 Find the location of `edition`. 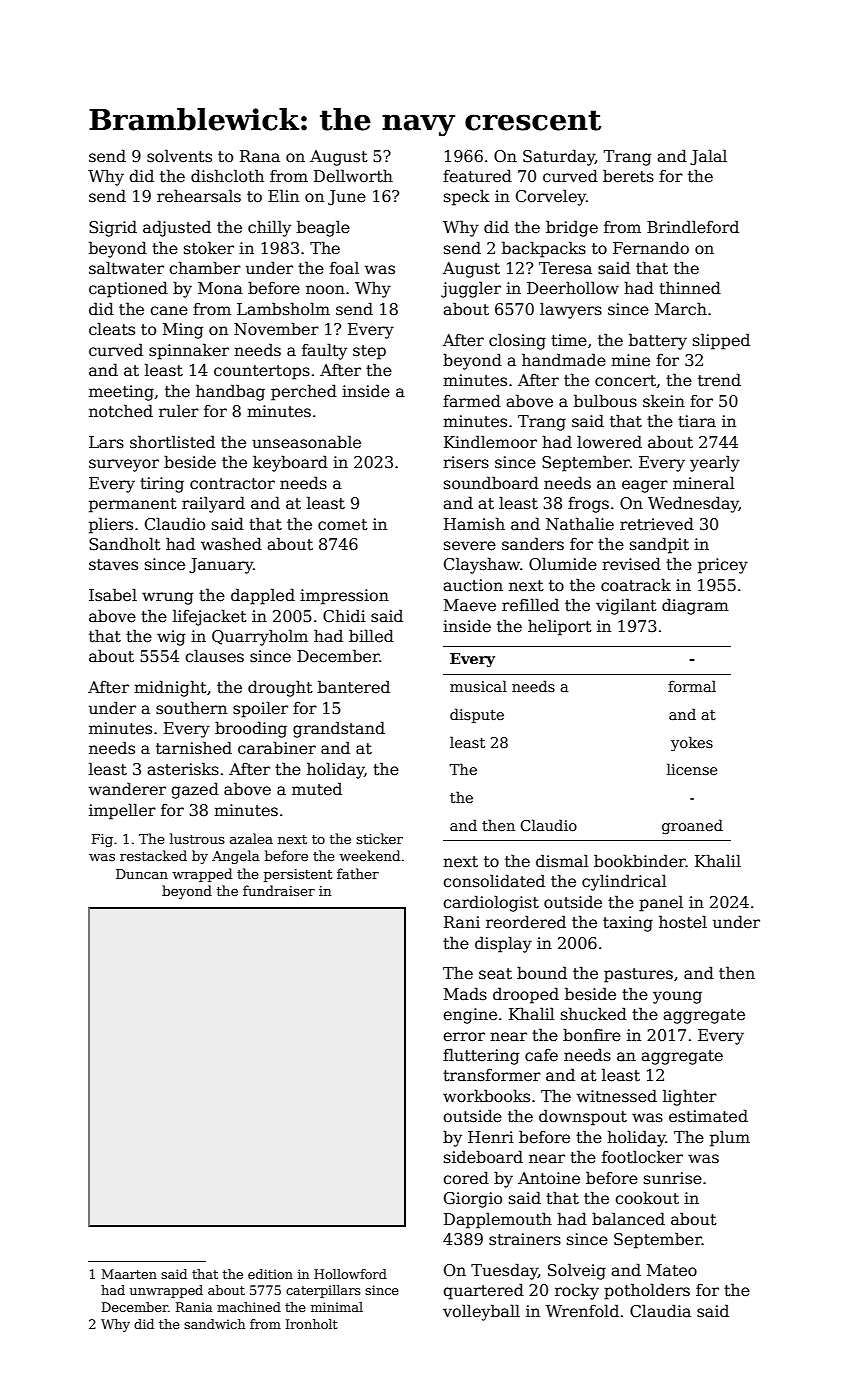

edition is located at coordinates (270, 1274).
